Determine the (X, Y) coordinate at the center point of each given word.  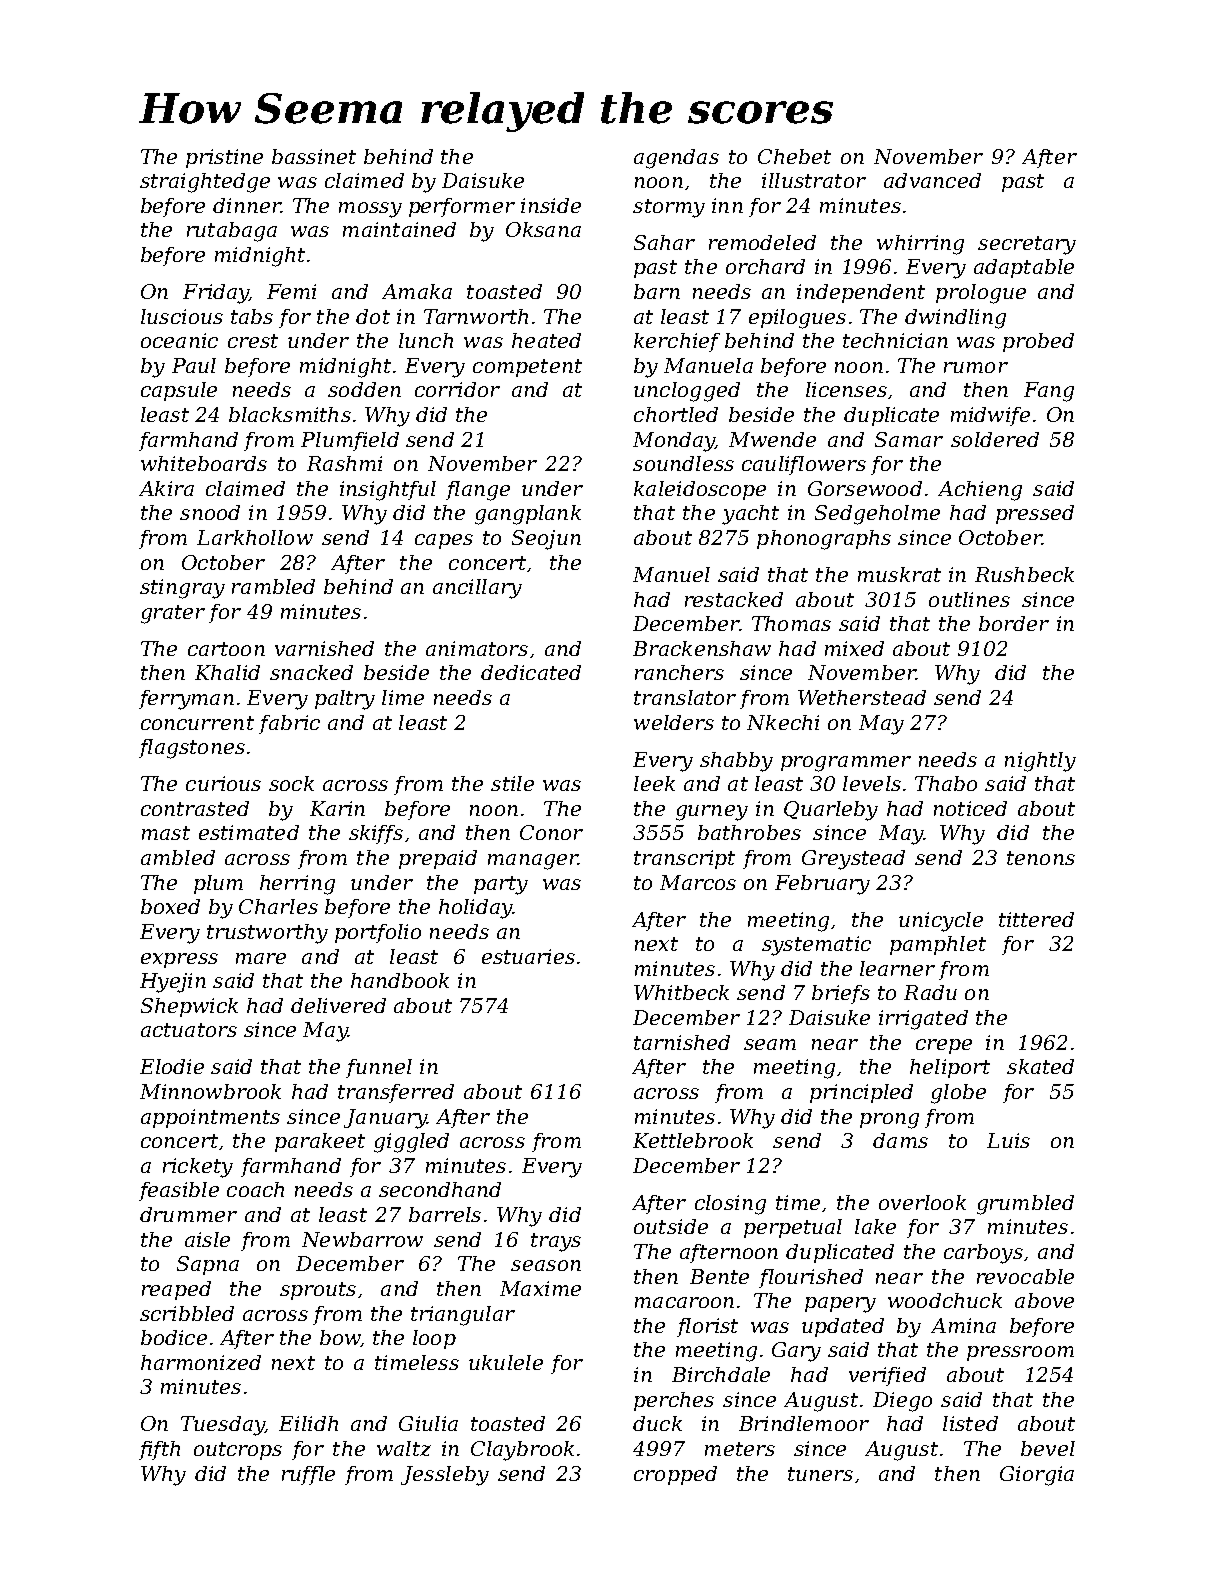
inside (551, 205)
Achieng (980, 491)
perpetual (793, 1228)
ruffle (308, 1475)
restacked (734, 599)
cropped (675, 1475)
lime (403, 697)
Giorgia (1037, 1476)
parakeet (320, 1142)
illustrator (814, 180)
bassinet (314, 156)
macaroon (684, 1302)
